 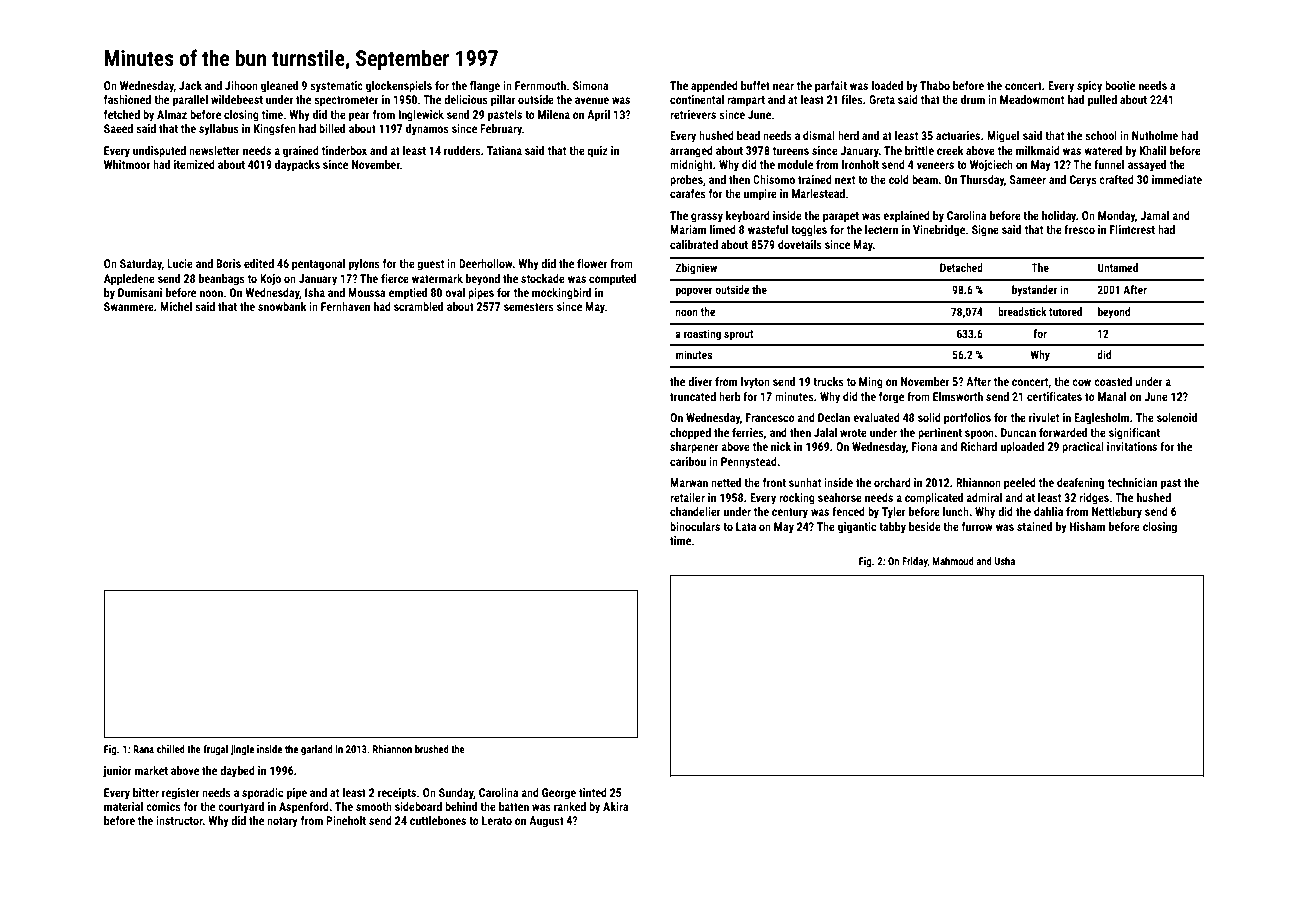 I want to click on Inglewick, so click(x=421, y=116).
